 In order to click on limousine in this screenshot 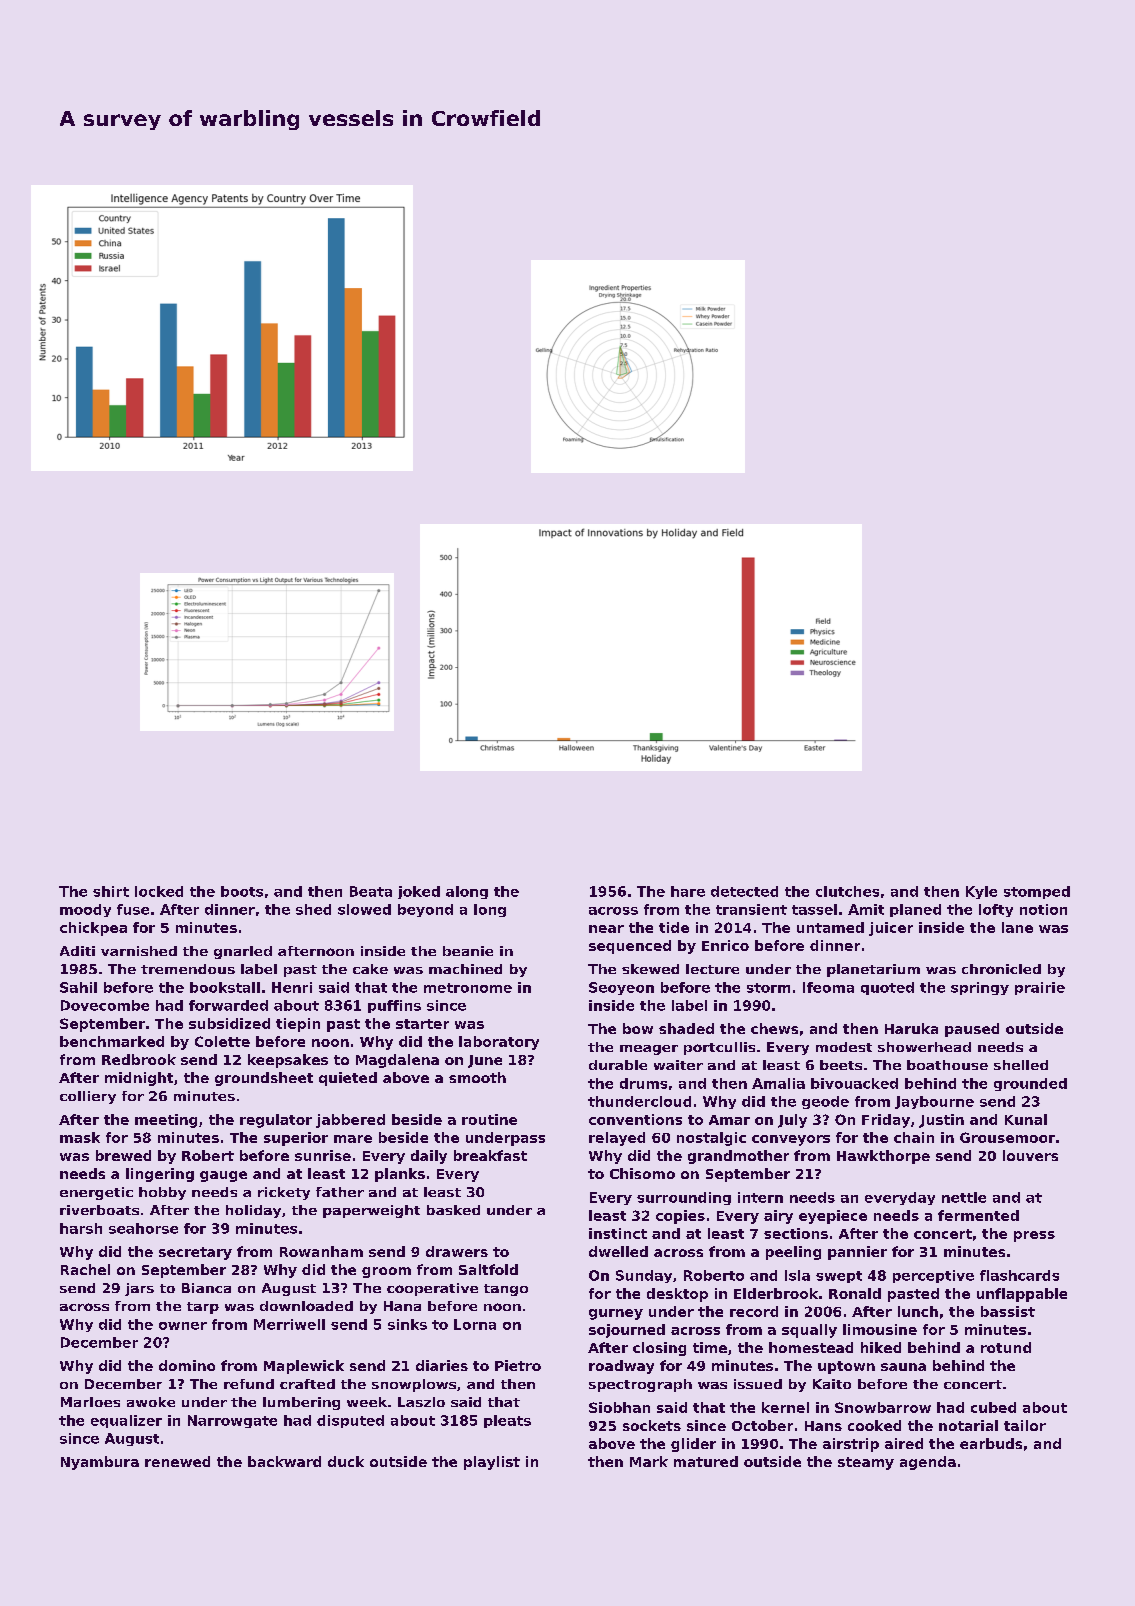, I will do `click(880, 1329)`.
